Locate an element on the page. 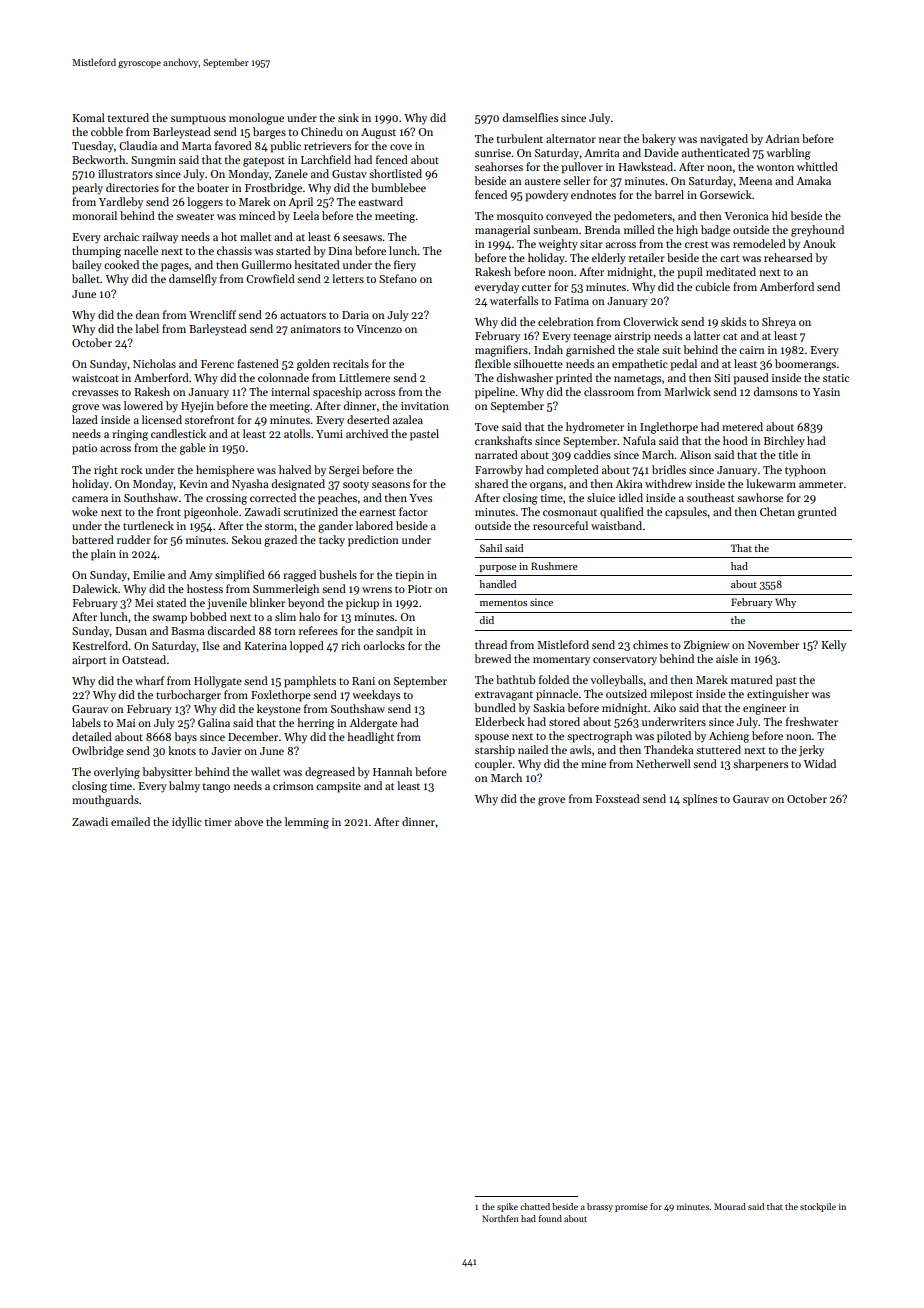 The width and height of the document is (924, 1308). navigated is located at coordinates (724, 140).
